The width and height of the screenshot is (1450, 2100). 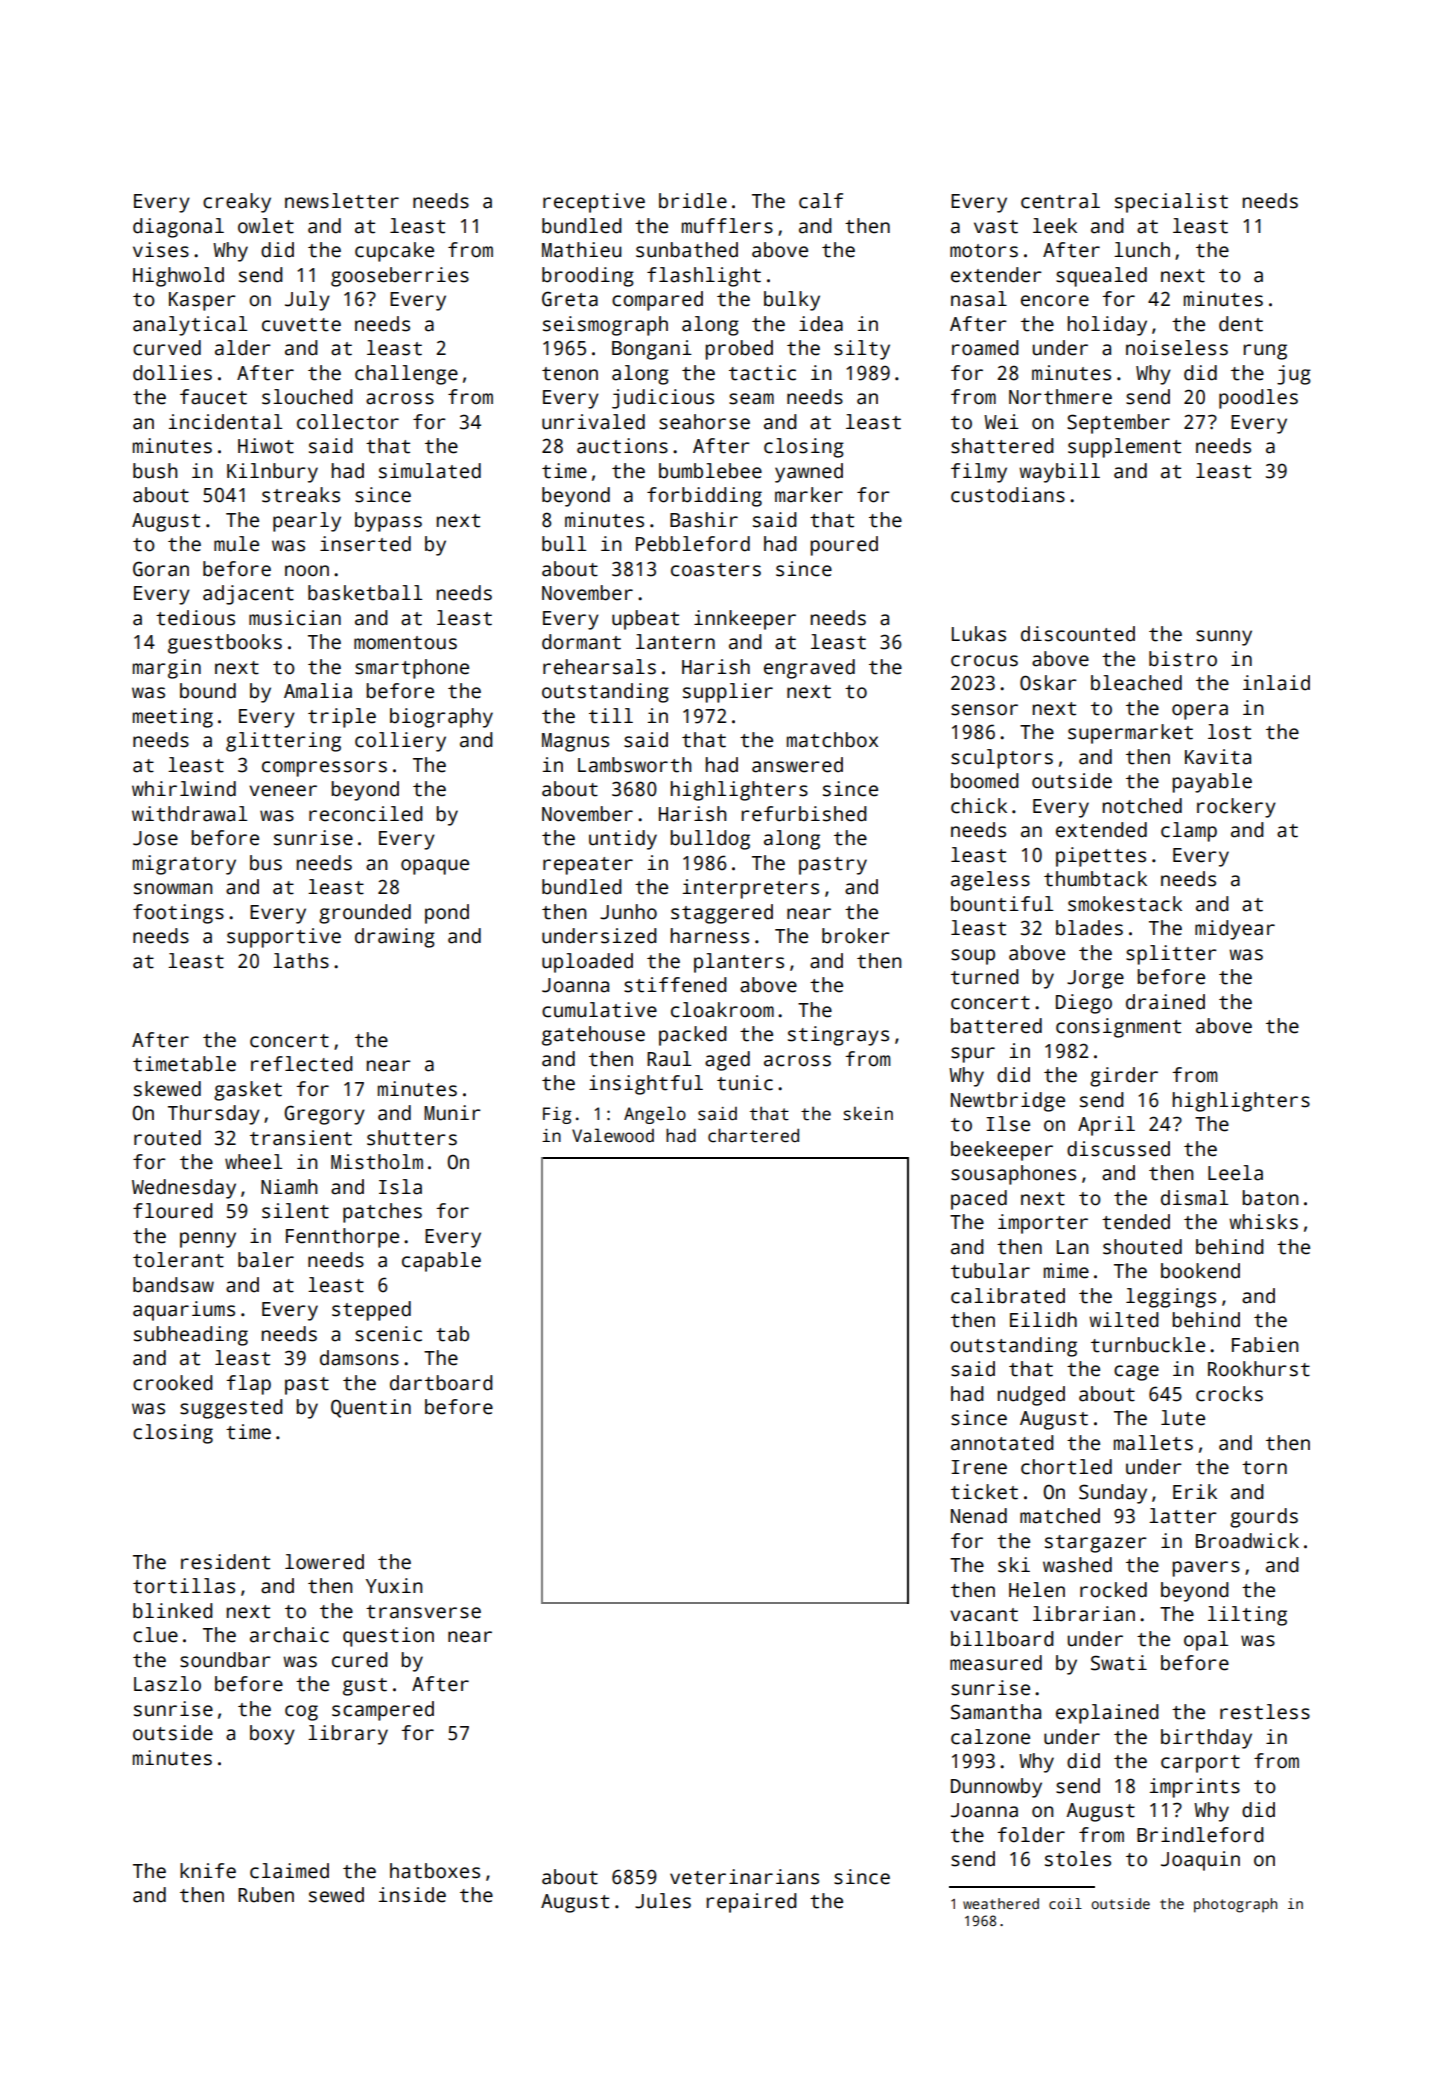 I want to click on subheading, so click(x=191, y=1336).
